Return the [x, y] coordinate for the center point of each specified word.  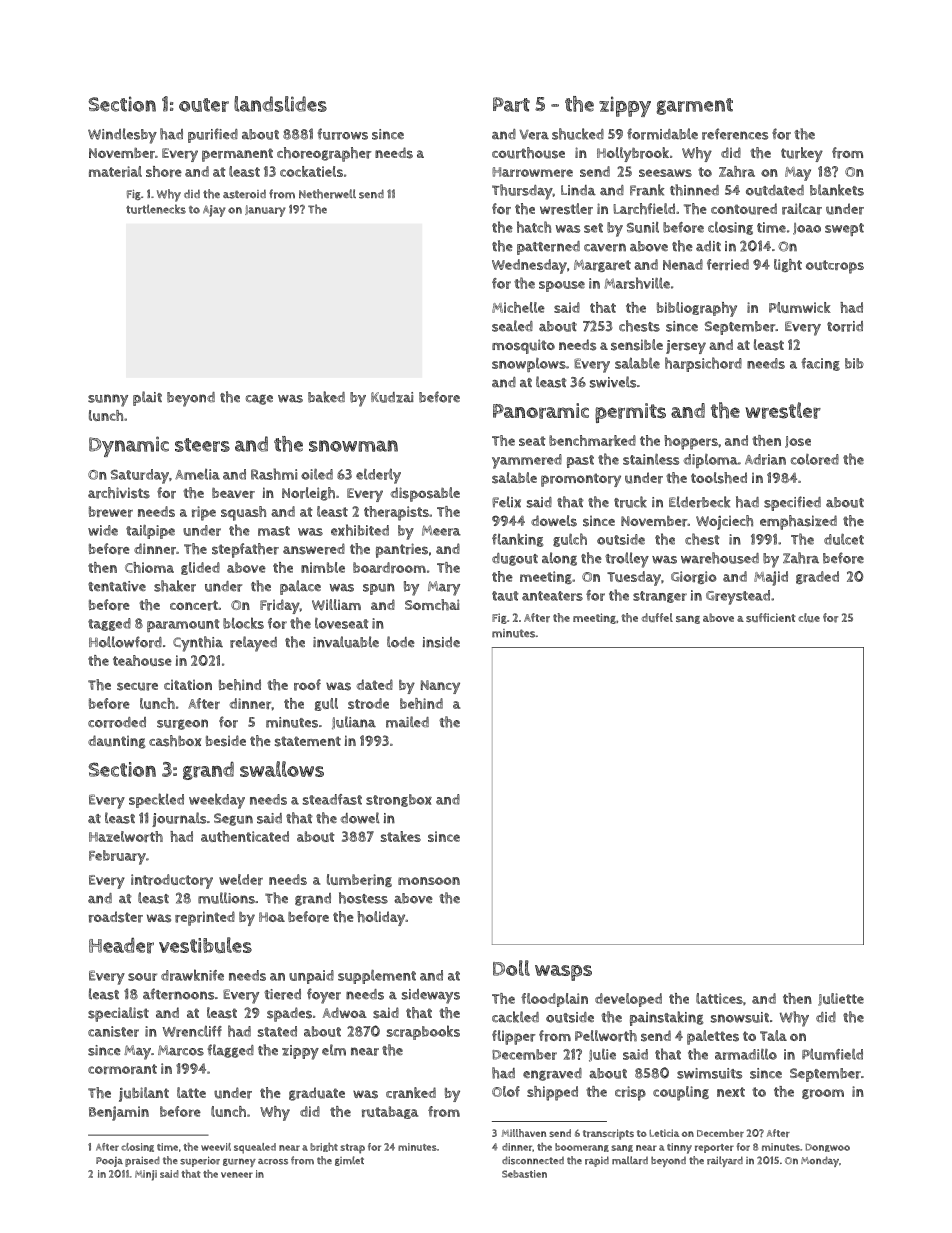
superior [200, 1161]
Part [511, 104]
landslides [280, 104]
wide [103, 530]
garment [695, 106]
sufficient [771, 617]
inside [441, 642]
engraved [552, 1074]
